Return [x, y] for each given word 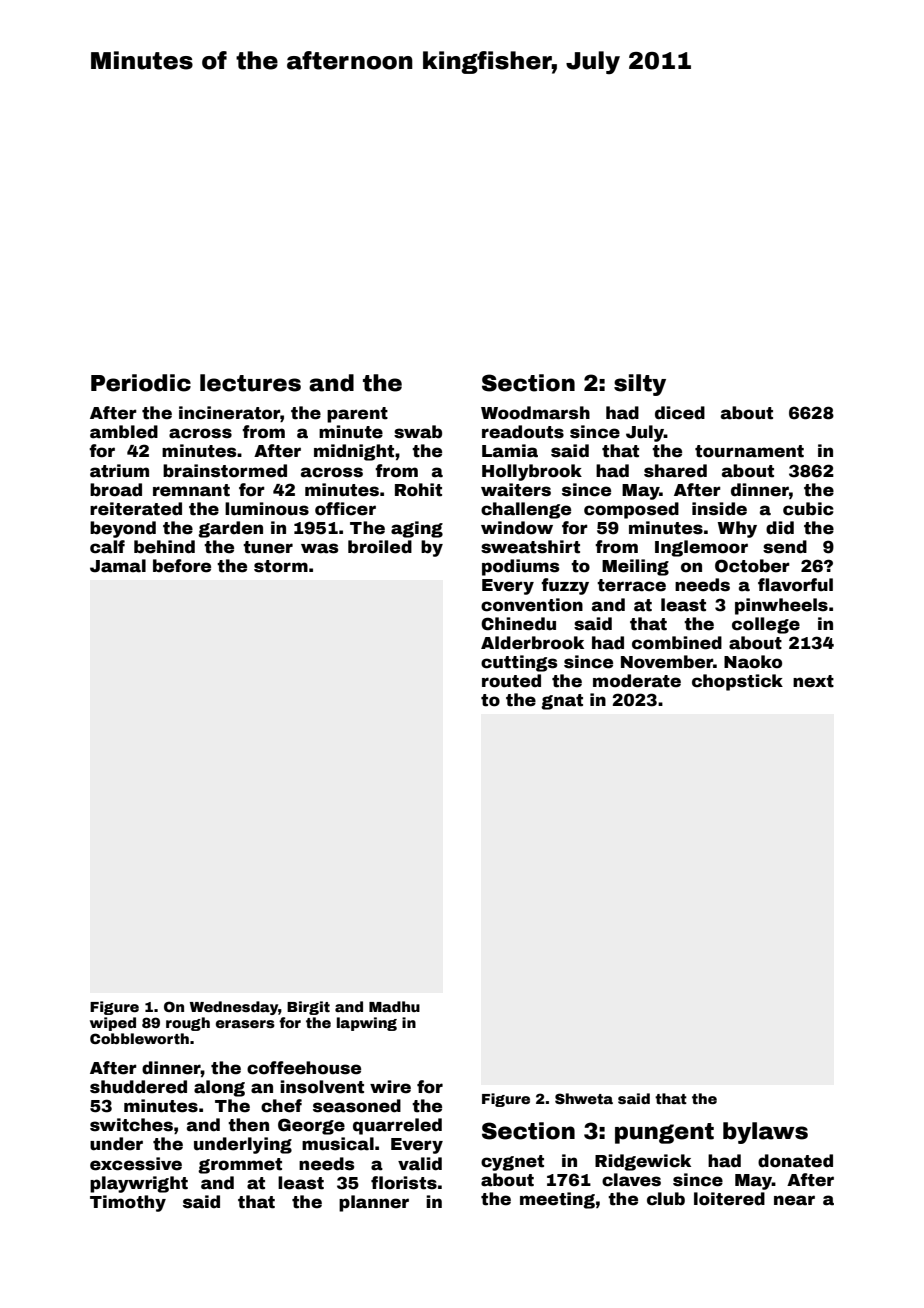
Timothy [128, 1203]
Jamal [118, 566]
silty [640, 385]
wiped [113, 1024]
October [752, 566]
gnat [562, 702]
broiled [380, 547]
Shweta [584, 1098]
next [813, 681]
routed [511, 681]
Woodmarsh [535, 413]
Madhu [394, 1006]
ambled [124, 432]
